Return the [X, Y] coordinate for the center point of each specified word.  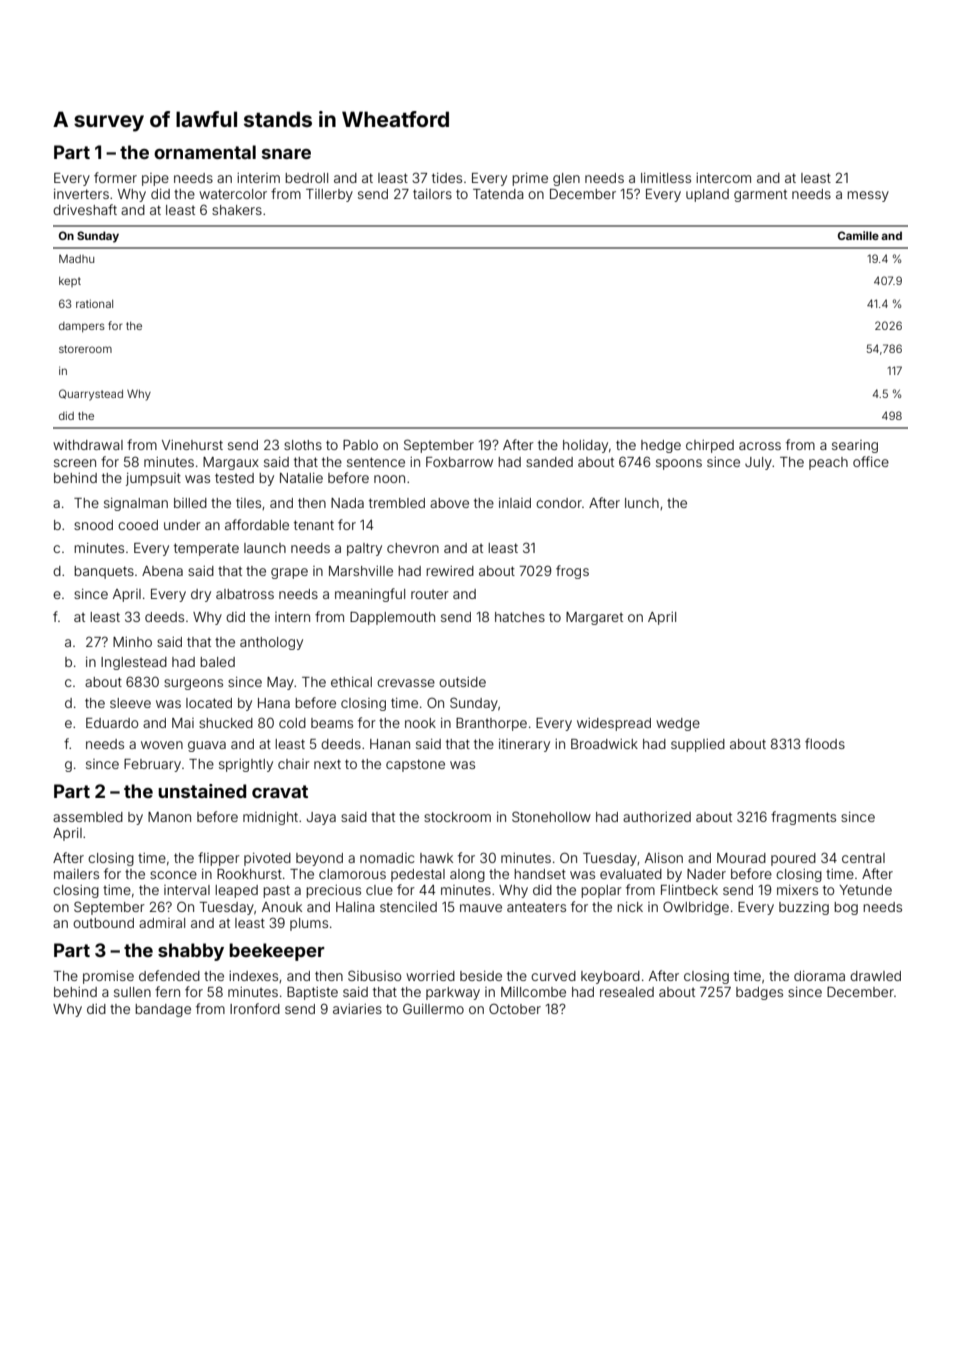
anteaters [536, 907]
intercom [723, 178]
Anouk [282, 907]
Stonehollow [551, 816]
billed [190, 503]
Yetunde [865, 890]
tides [447, 178]
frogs [572, 572]
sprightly [246, 765]
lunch [642, 503]
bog [846, 908]
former [115, 177]
